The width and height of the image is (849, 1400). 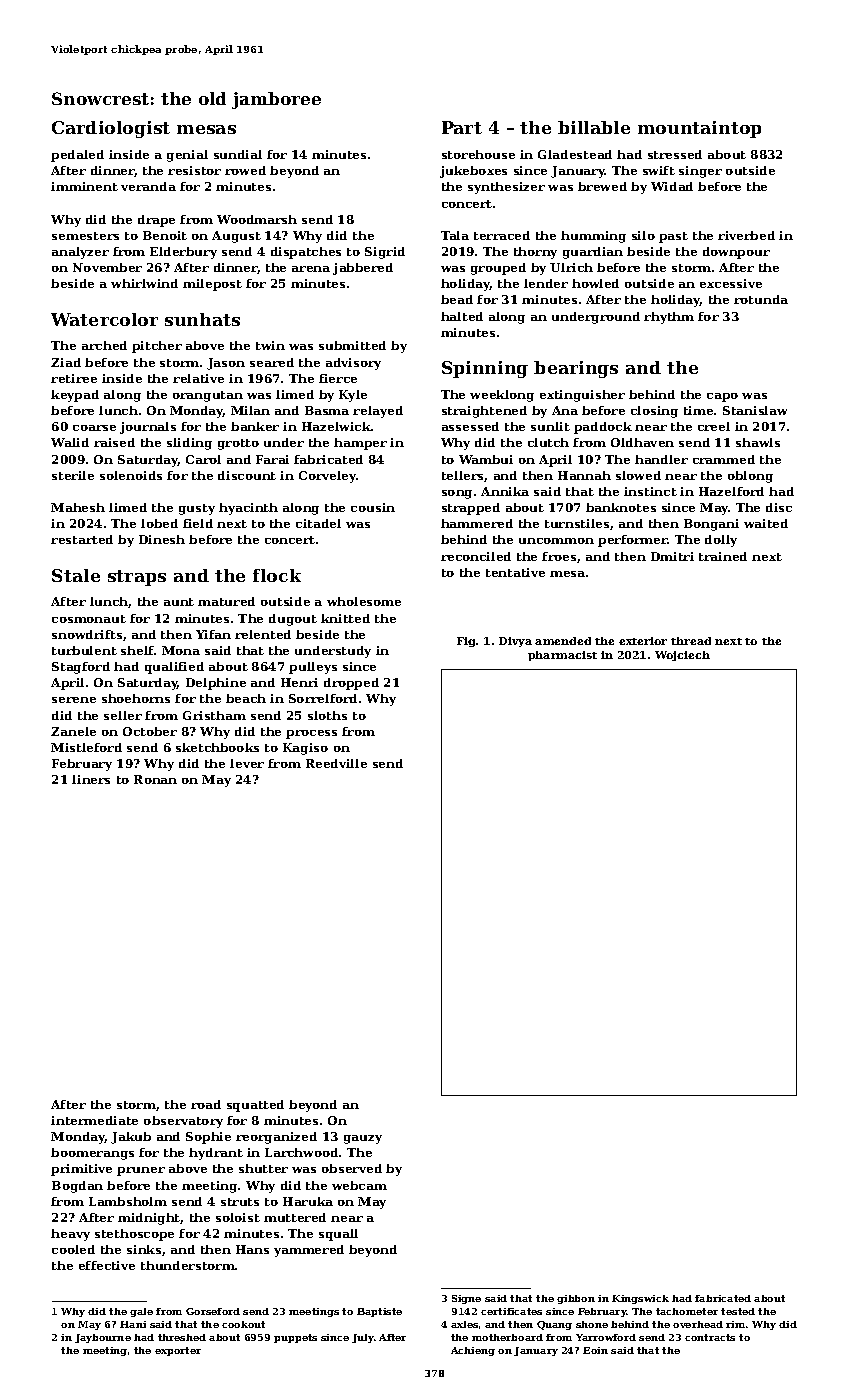 I want to click on banknotes, so click(x=621, y=507).
